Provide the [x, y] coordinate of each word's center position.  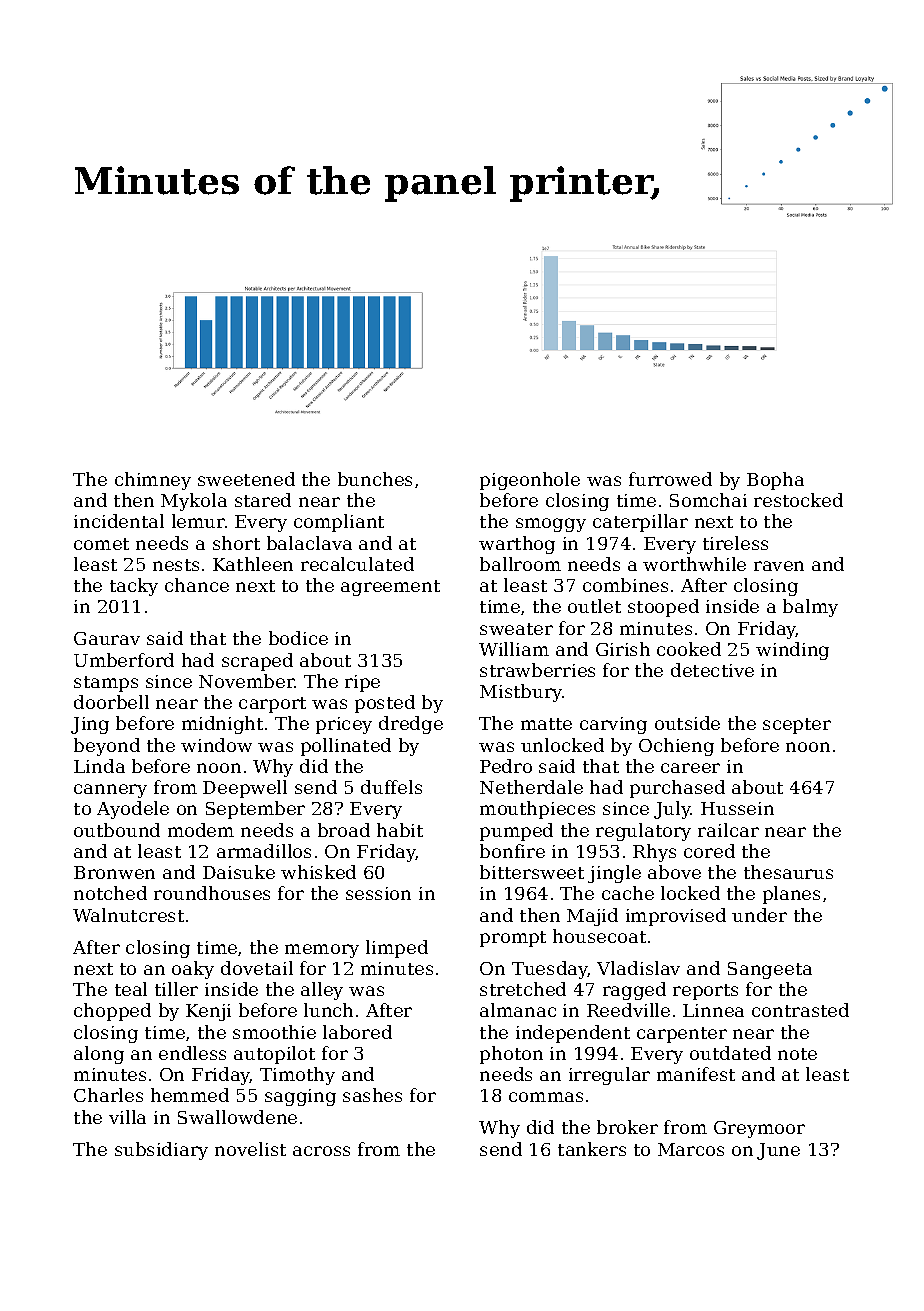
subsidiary [161, 1151]
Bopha [775, 481]
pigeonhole [530, 481]
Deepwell [245, 789]
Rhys [654, 853]
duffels [391, 787]
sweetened [246, 479]
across [321, 1151]
